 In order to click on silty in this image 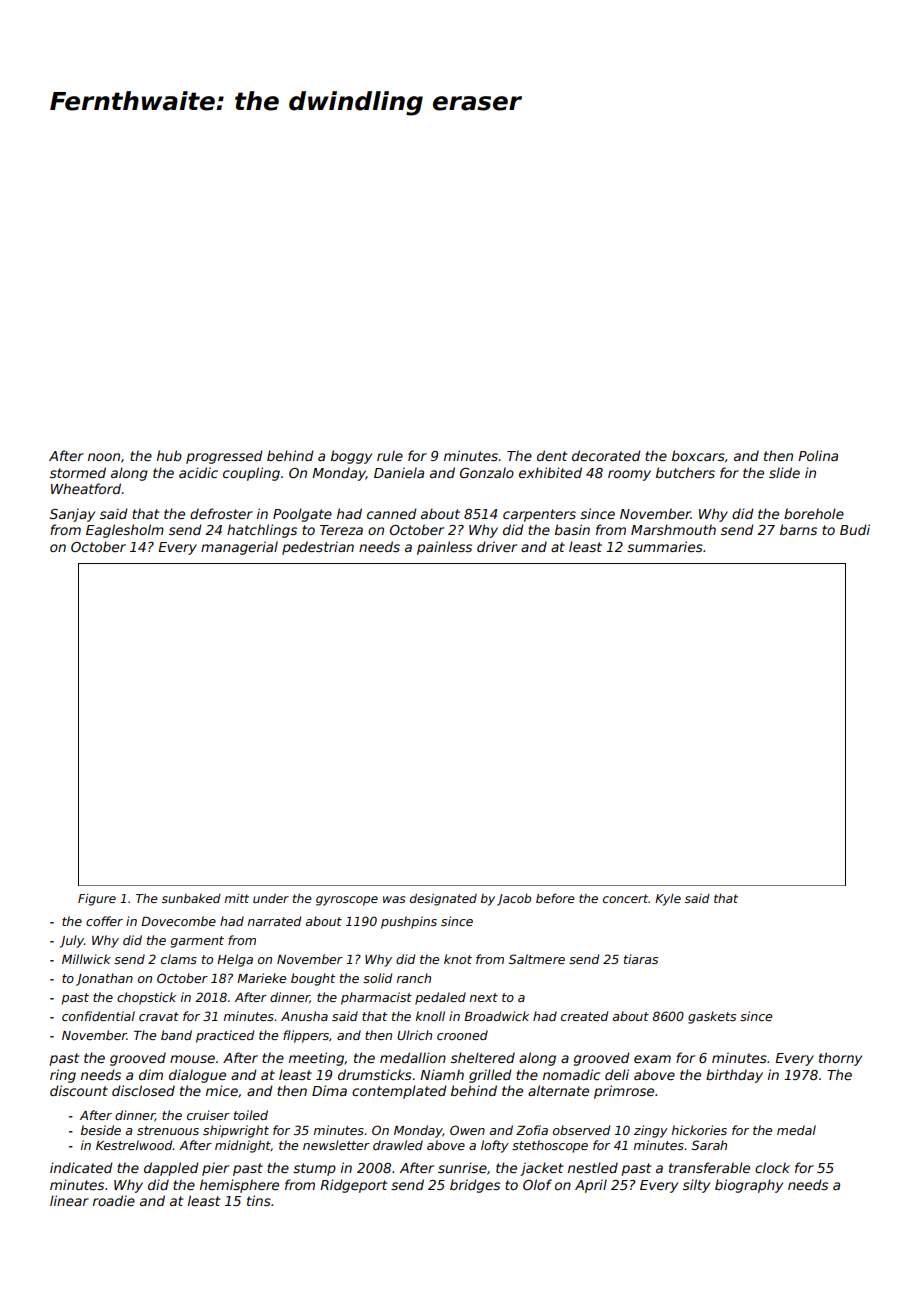, I will do `click(696, 1186)`.
